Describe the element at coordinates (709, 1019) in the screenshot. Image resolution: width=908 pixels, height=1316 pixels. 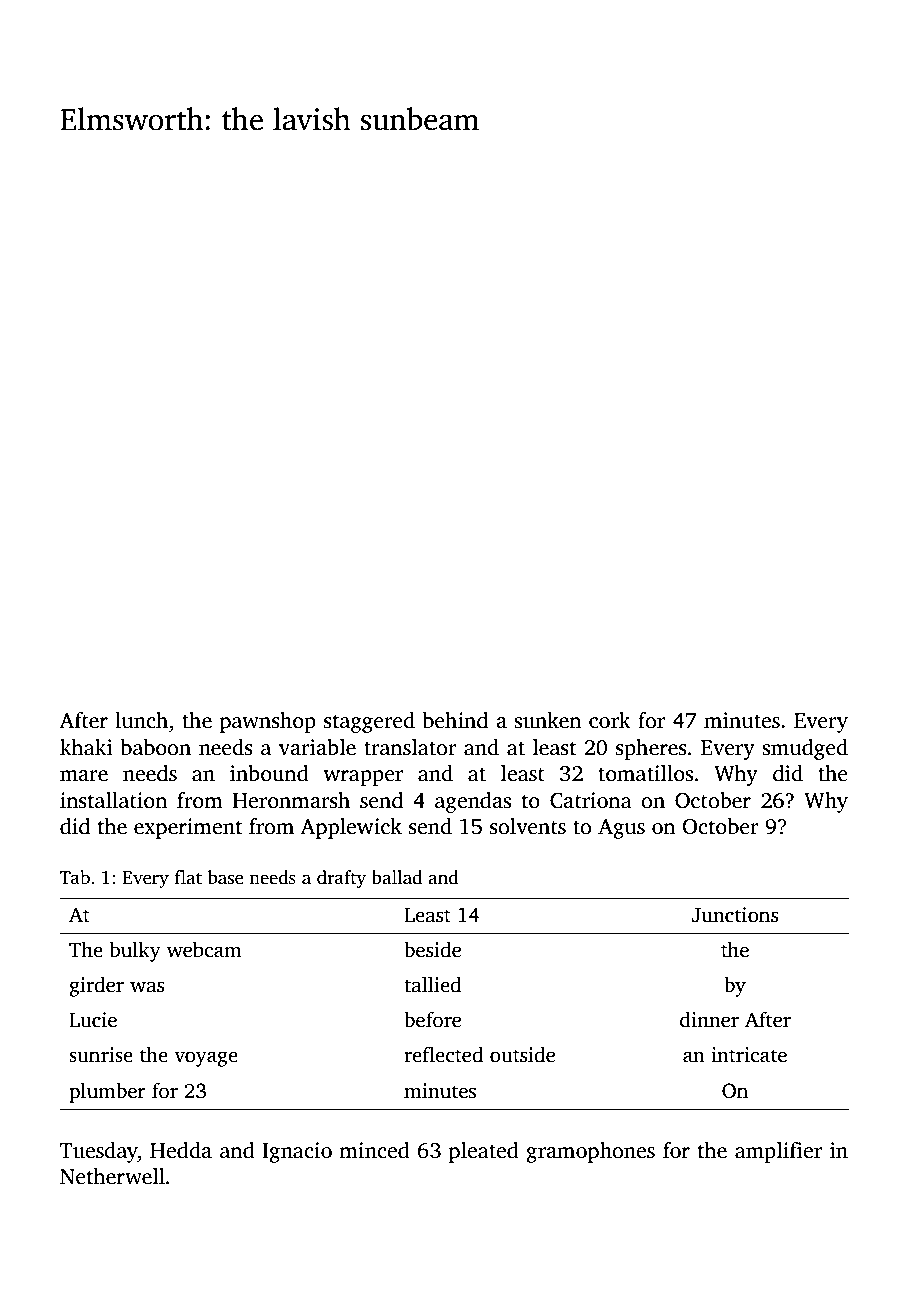
I see `dinner` at that location.
